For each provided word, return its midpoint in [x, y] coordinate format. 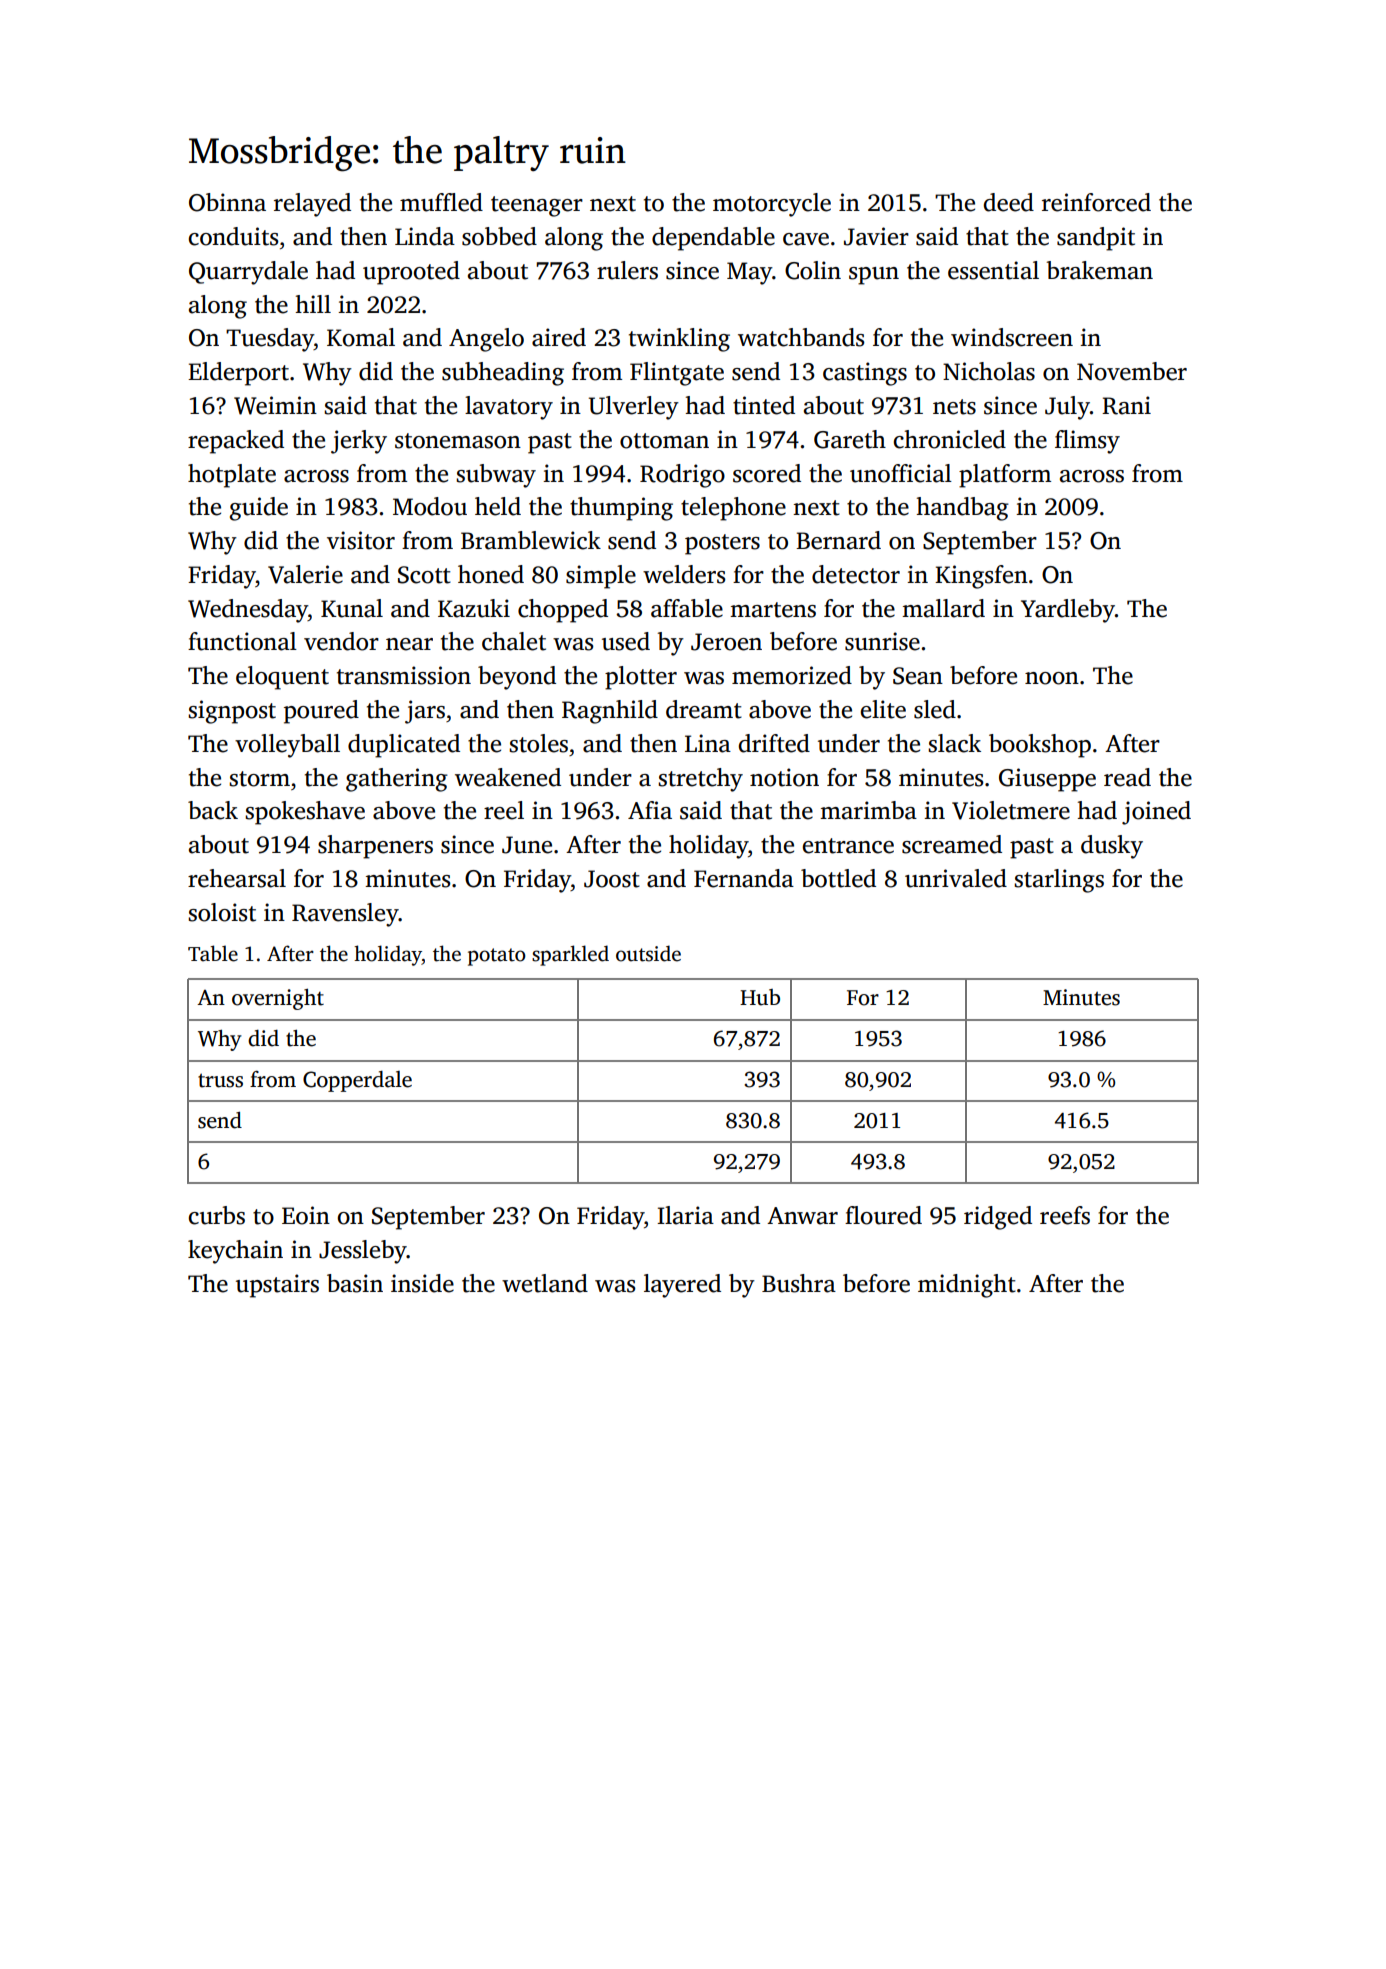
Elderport [238, 374]
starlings [1059, 881]
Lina [708, 743]
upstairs [277, 1286]
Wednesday [248, 611]
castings [865, 374]
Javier [876, 236]
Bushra [799, 1283]
